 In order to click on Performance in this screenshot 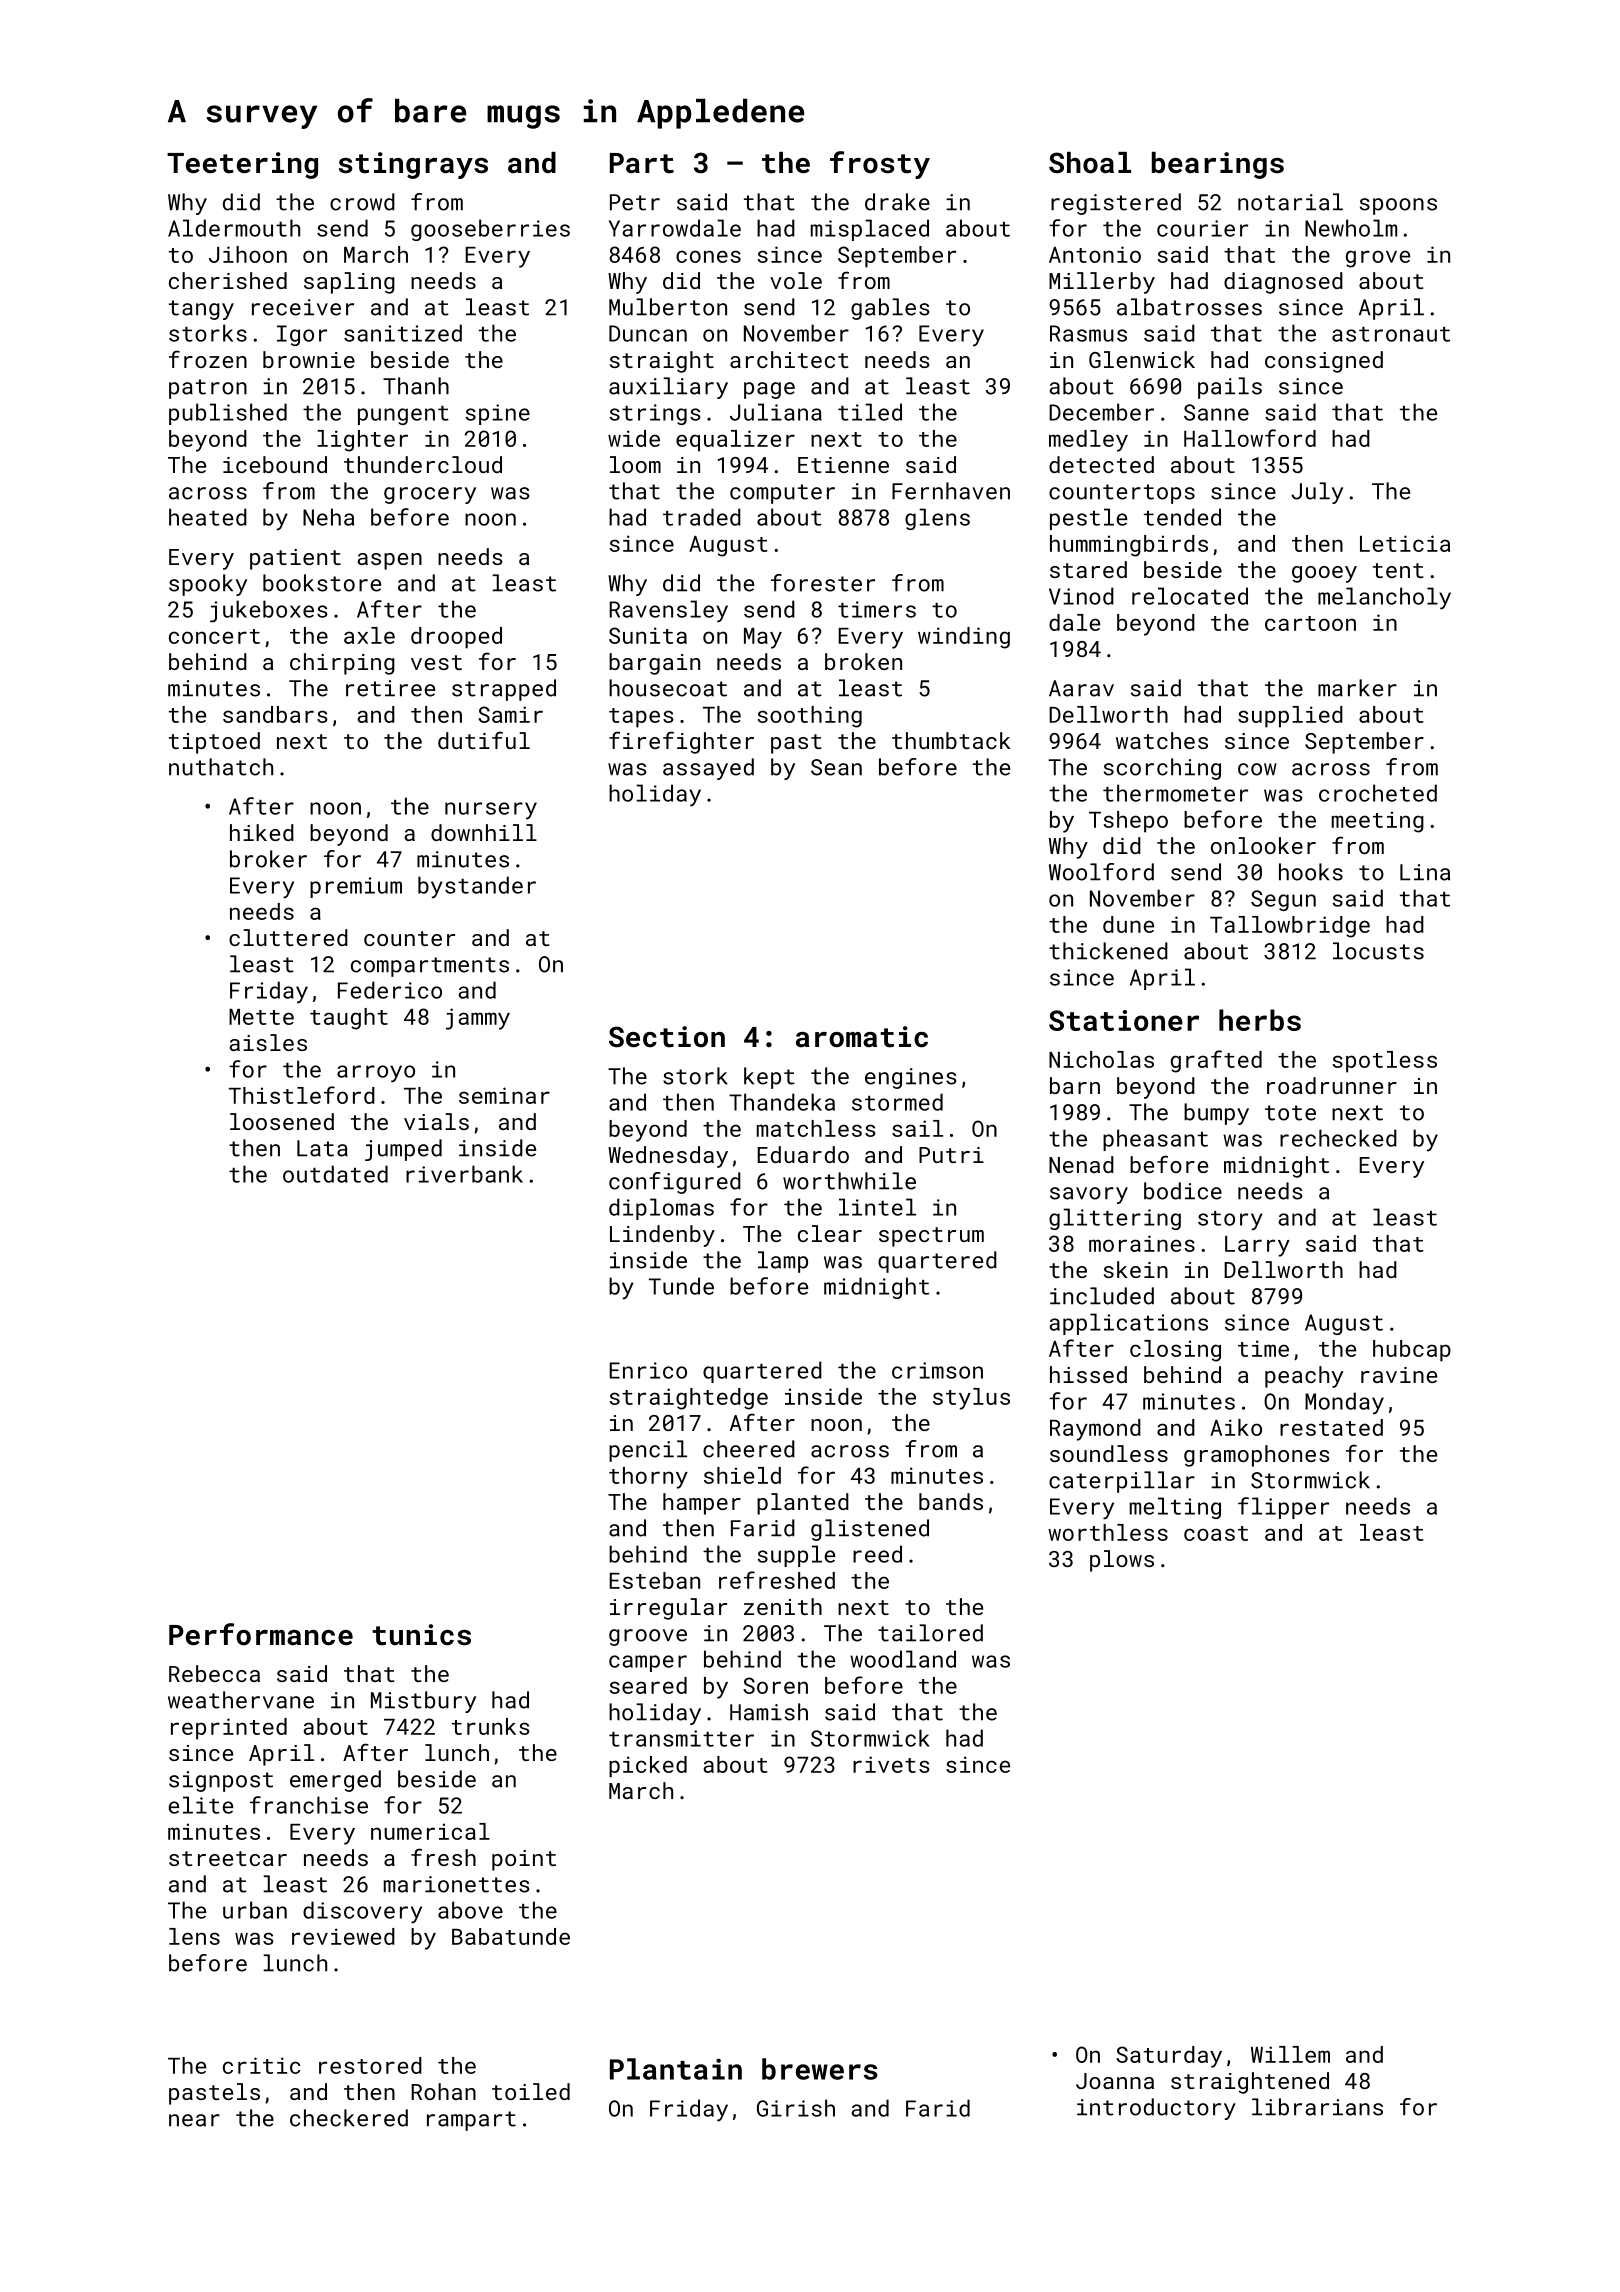, I will do `click(261, 1634)`.
